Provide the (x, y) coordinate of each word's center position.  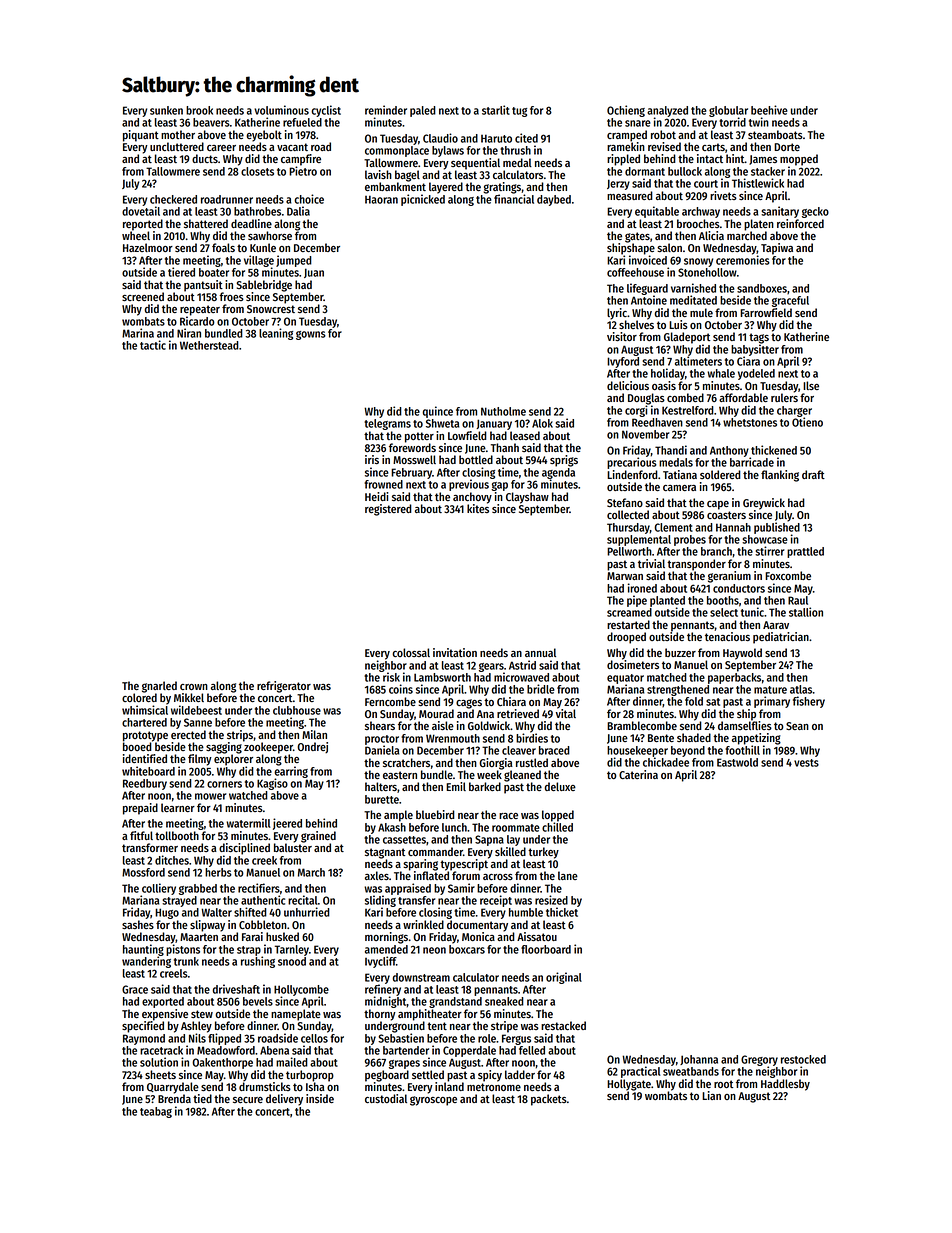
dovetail (141, 211)
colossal (411, 652)
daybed (554, 200)
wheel (136, 235)
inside (320, 1098)
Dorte (787, 147)
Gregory (759, 1060)
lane (568, 875)
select (724, 612)
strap (249, 951)
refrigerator (284, 687)
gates (637, 237)
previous (469, 485)
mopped (799, 160)
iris (372, 459)
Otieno (807, 422)
